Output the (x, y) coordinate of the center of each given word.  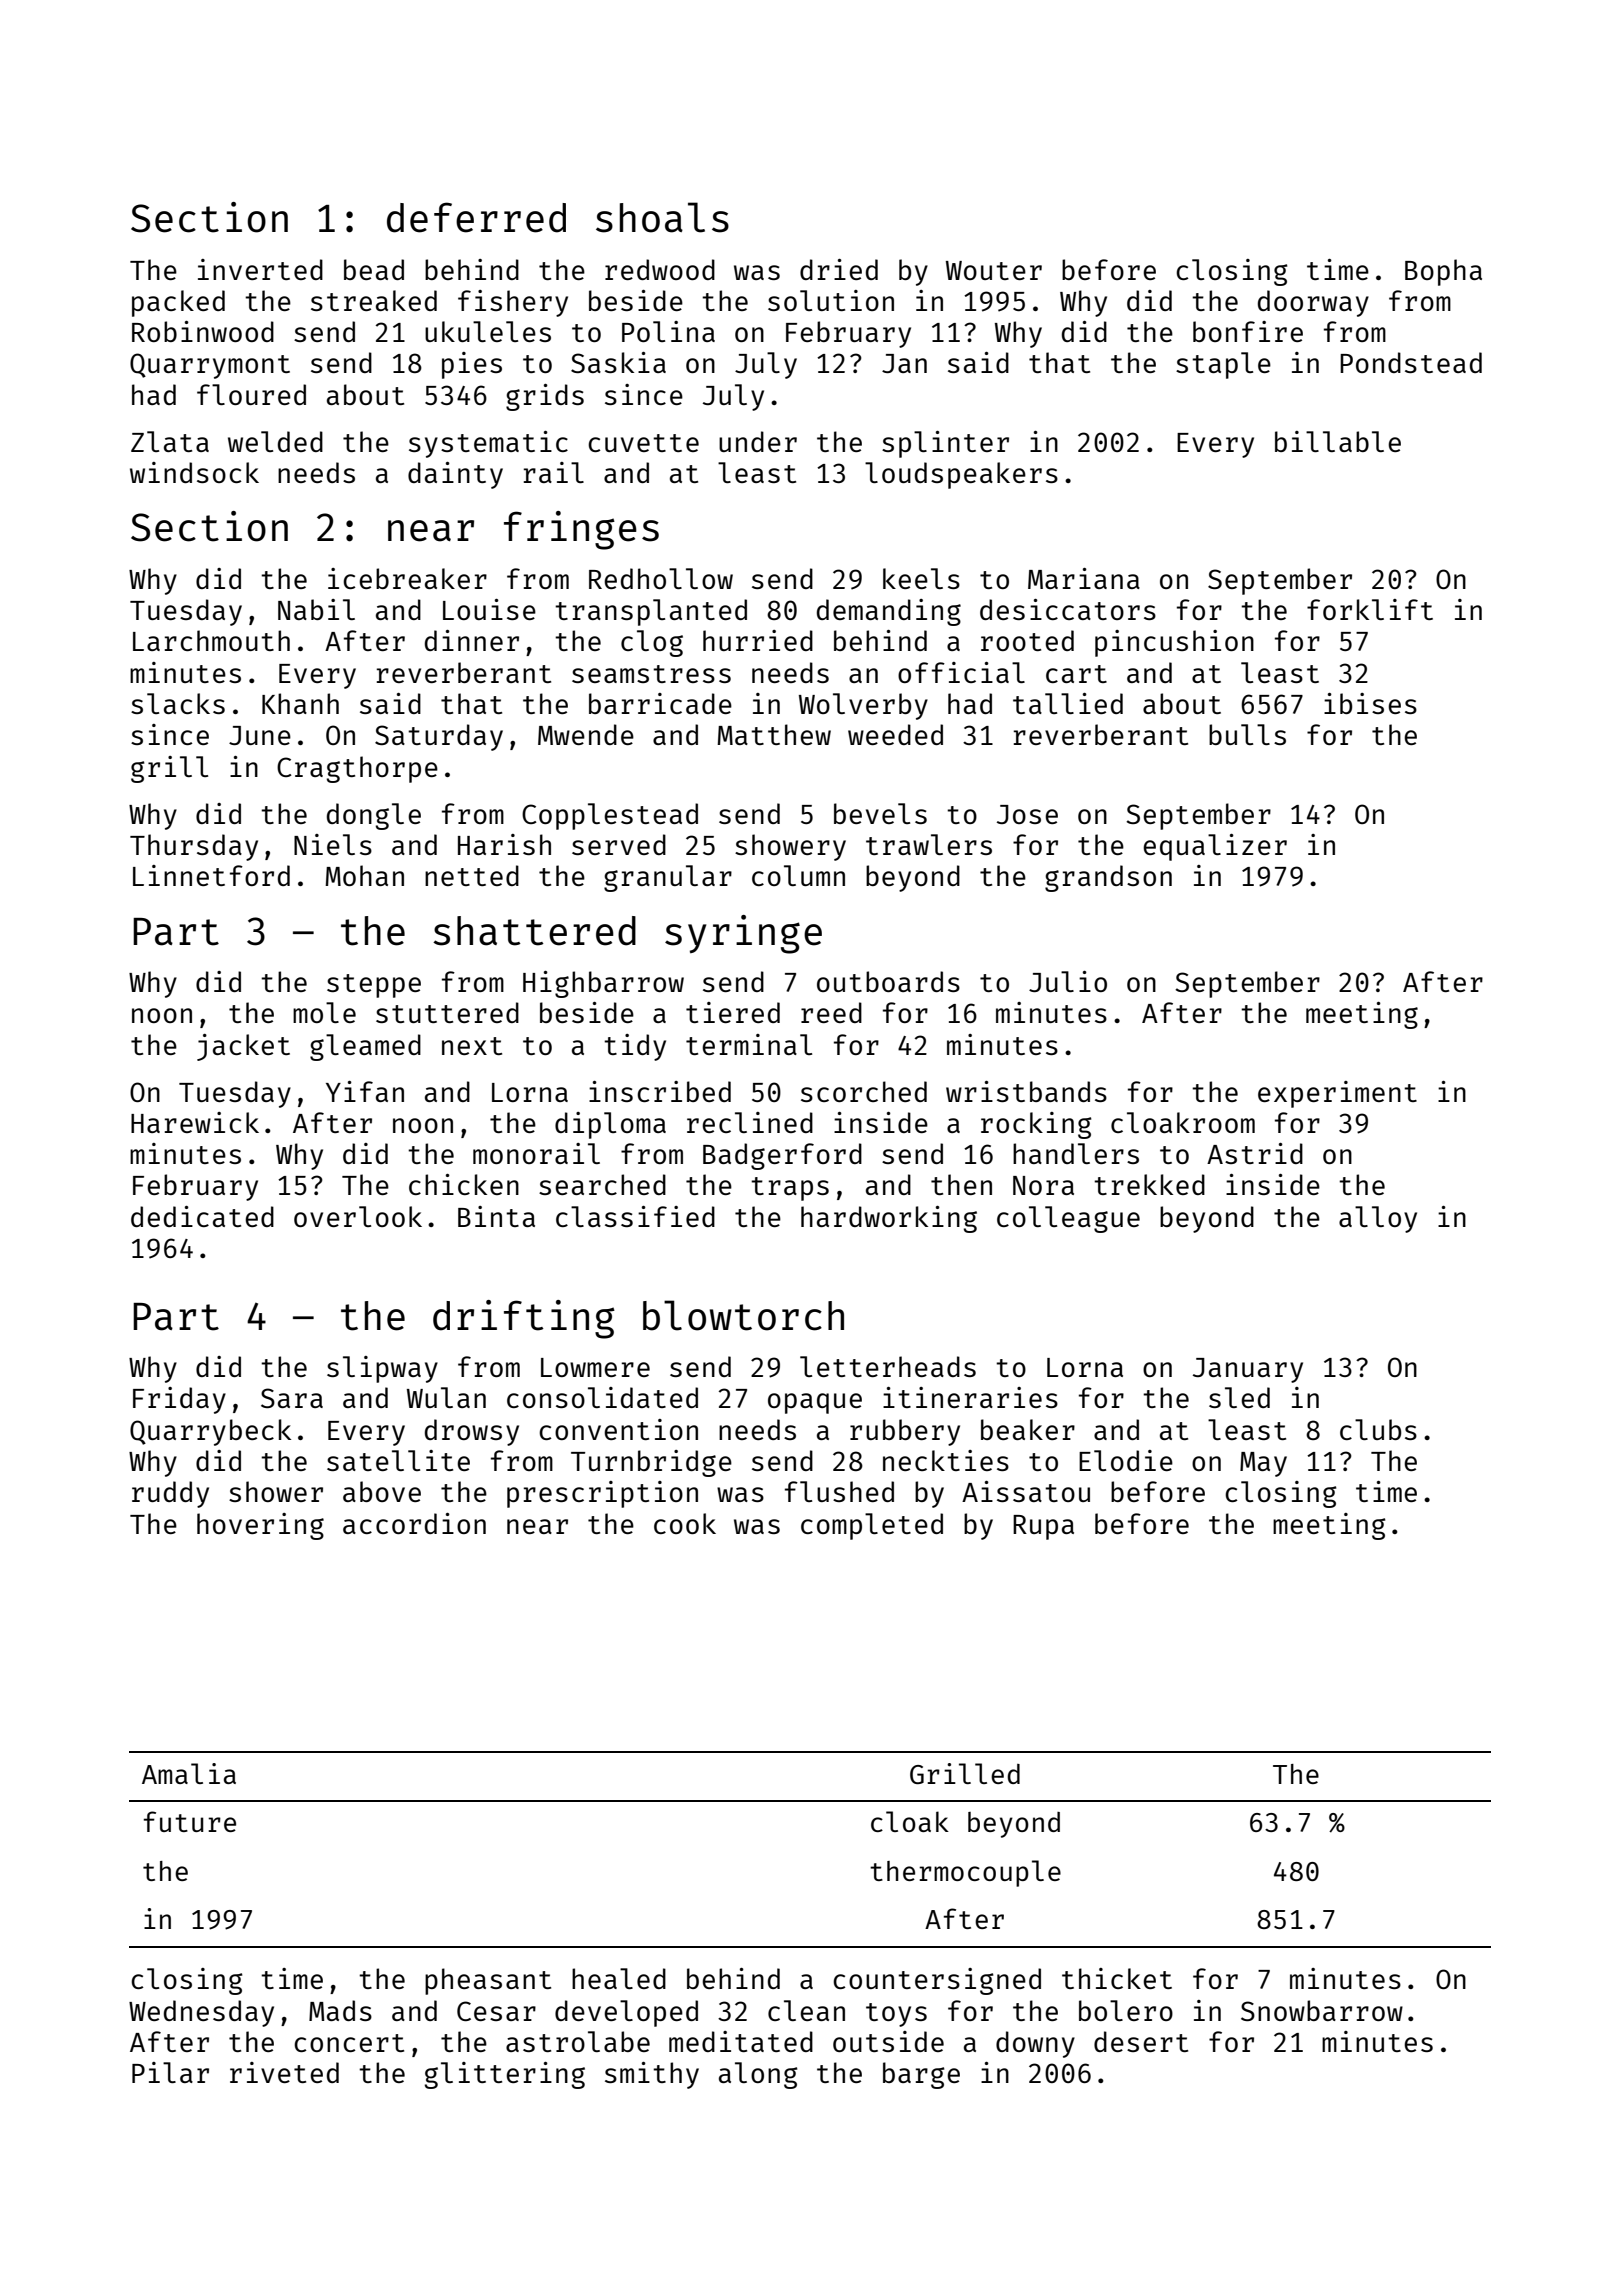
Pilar (170, 2072)
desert (1141, 2041)
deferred (476, 217)
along (758, 2075)
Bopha (1443, 272)
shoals (662, 217)
